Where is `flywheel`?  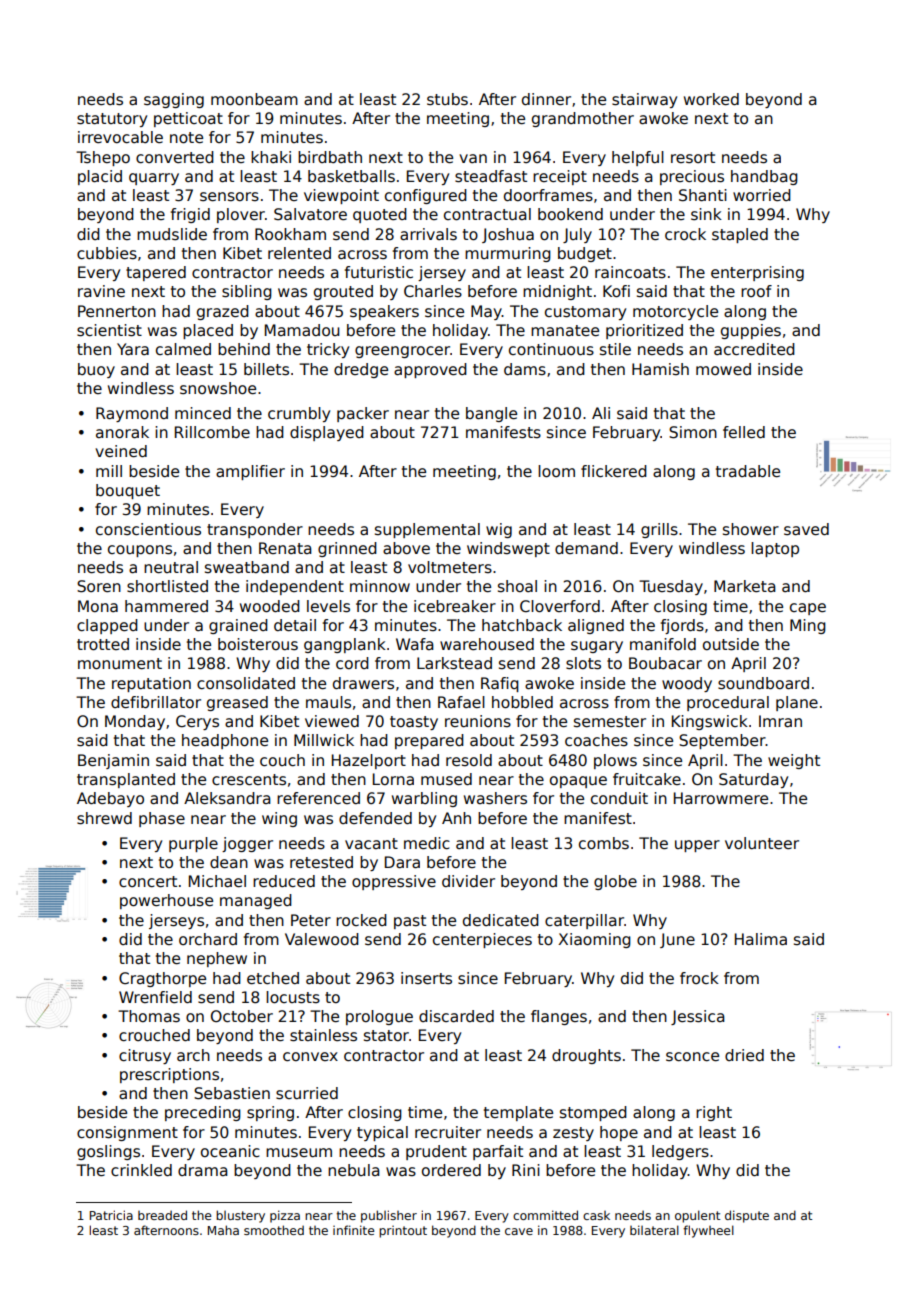 flywheel is located at coordinates (708, 1231).
